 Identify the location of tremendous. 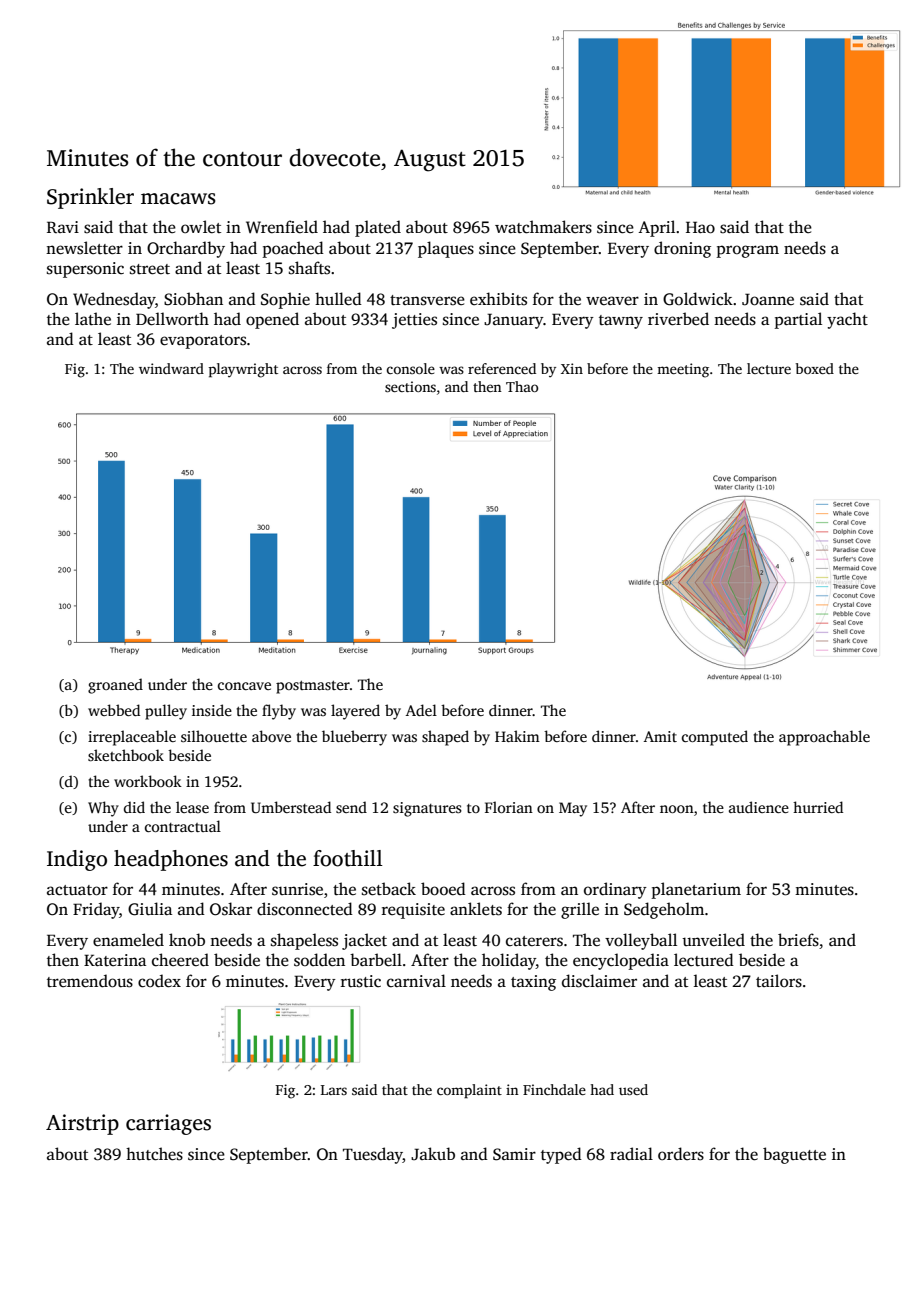
(90, 981).
